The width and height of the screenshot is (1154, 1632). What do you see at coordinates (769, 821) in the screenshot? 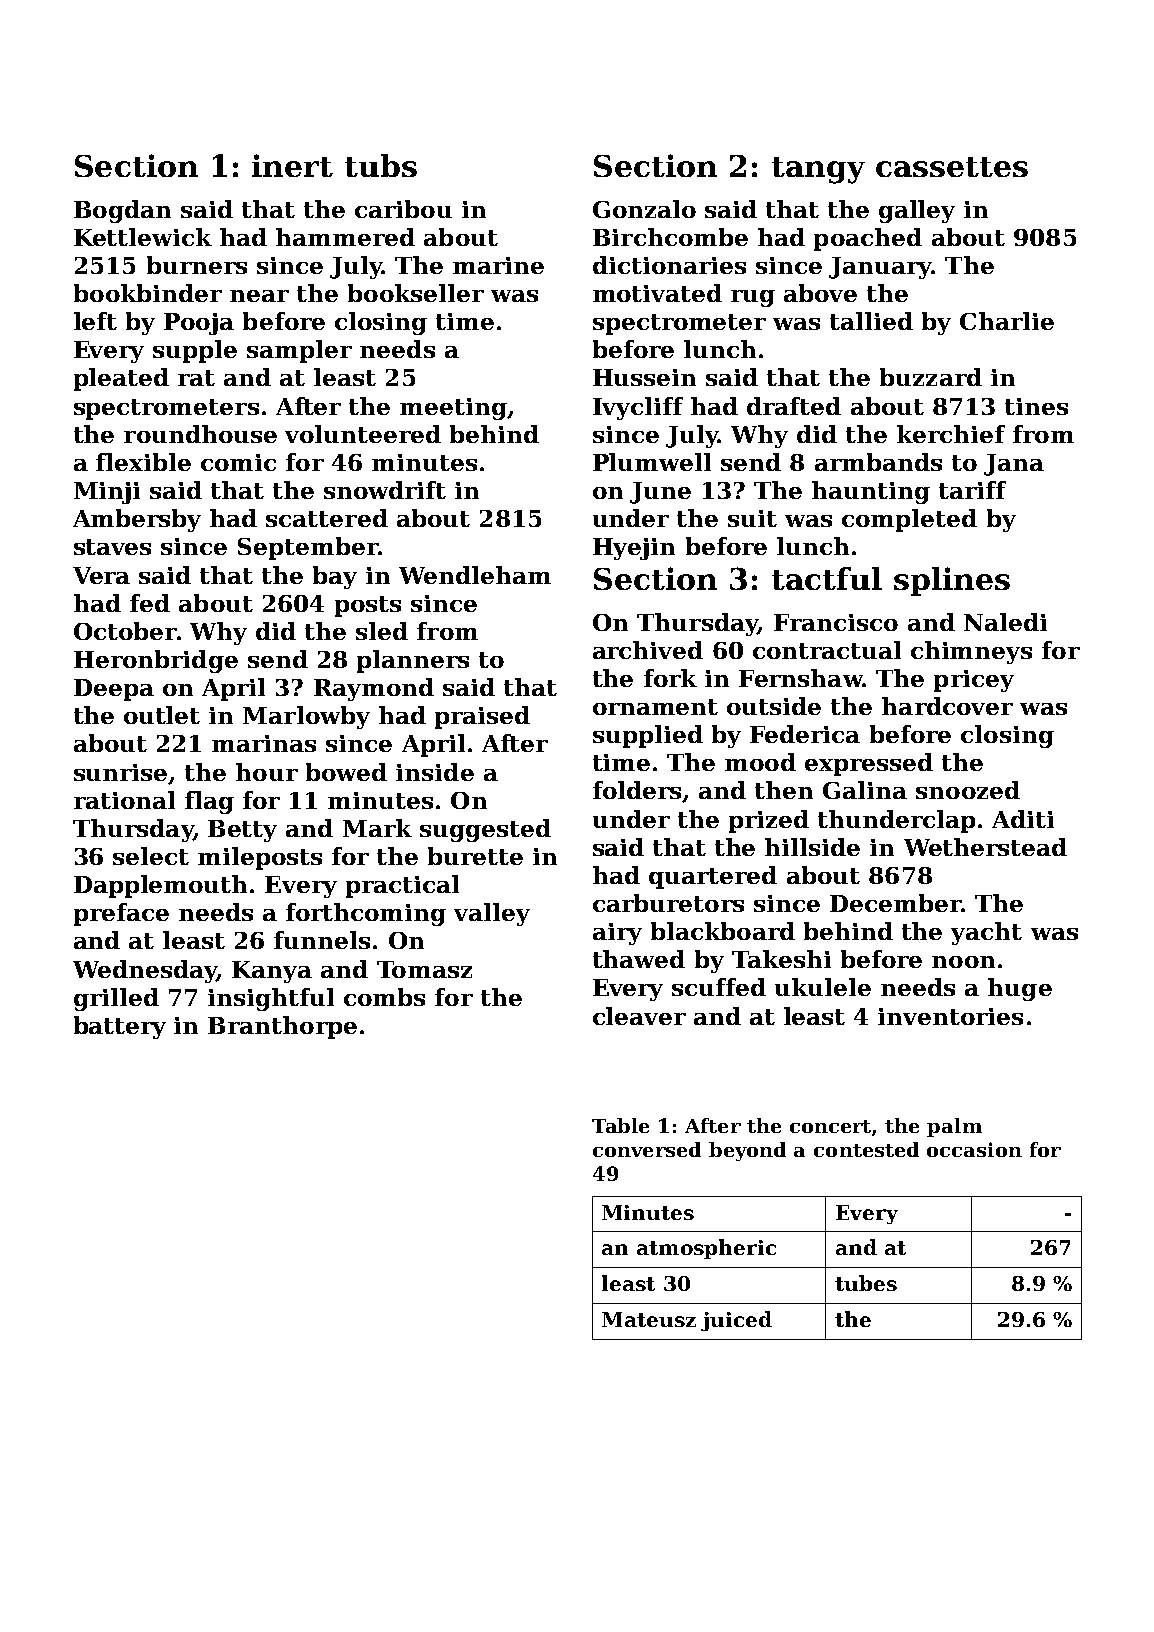
I see `prized` at bounding box center [769, 821].
